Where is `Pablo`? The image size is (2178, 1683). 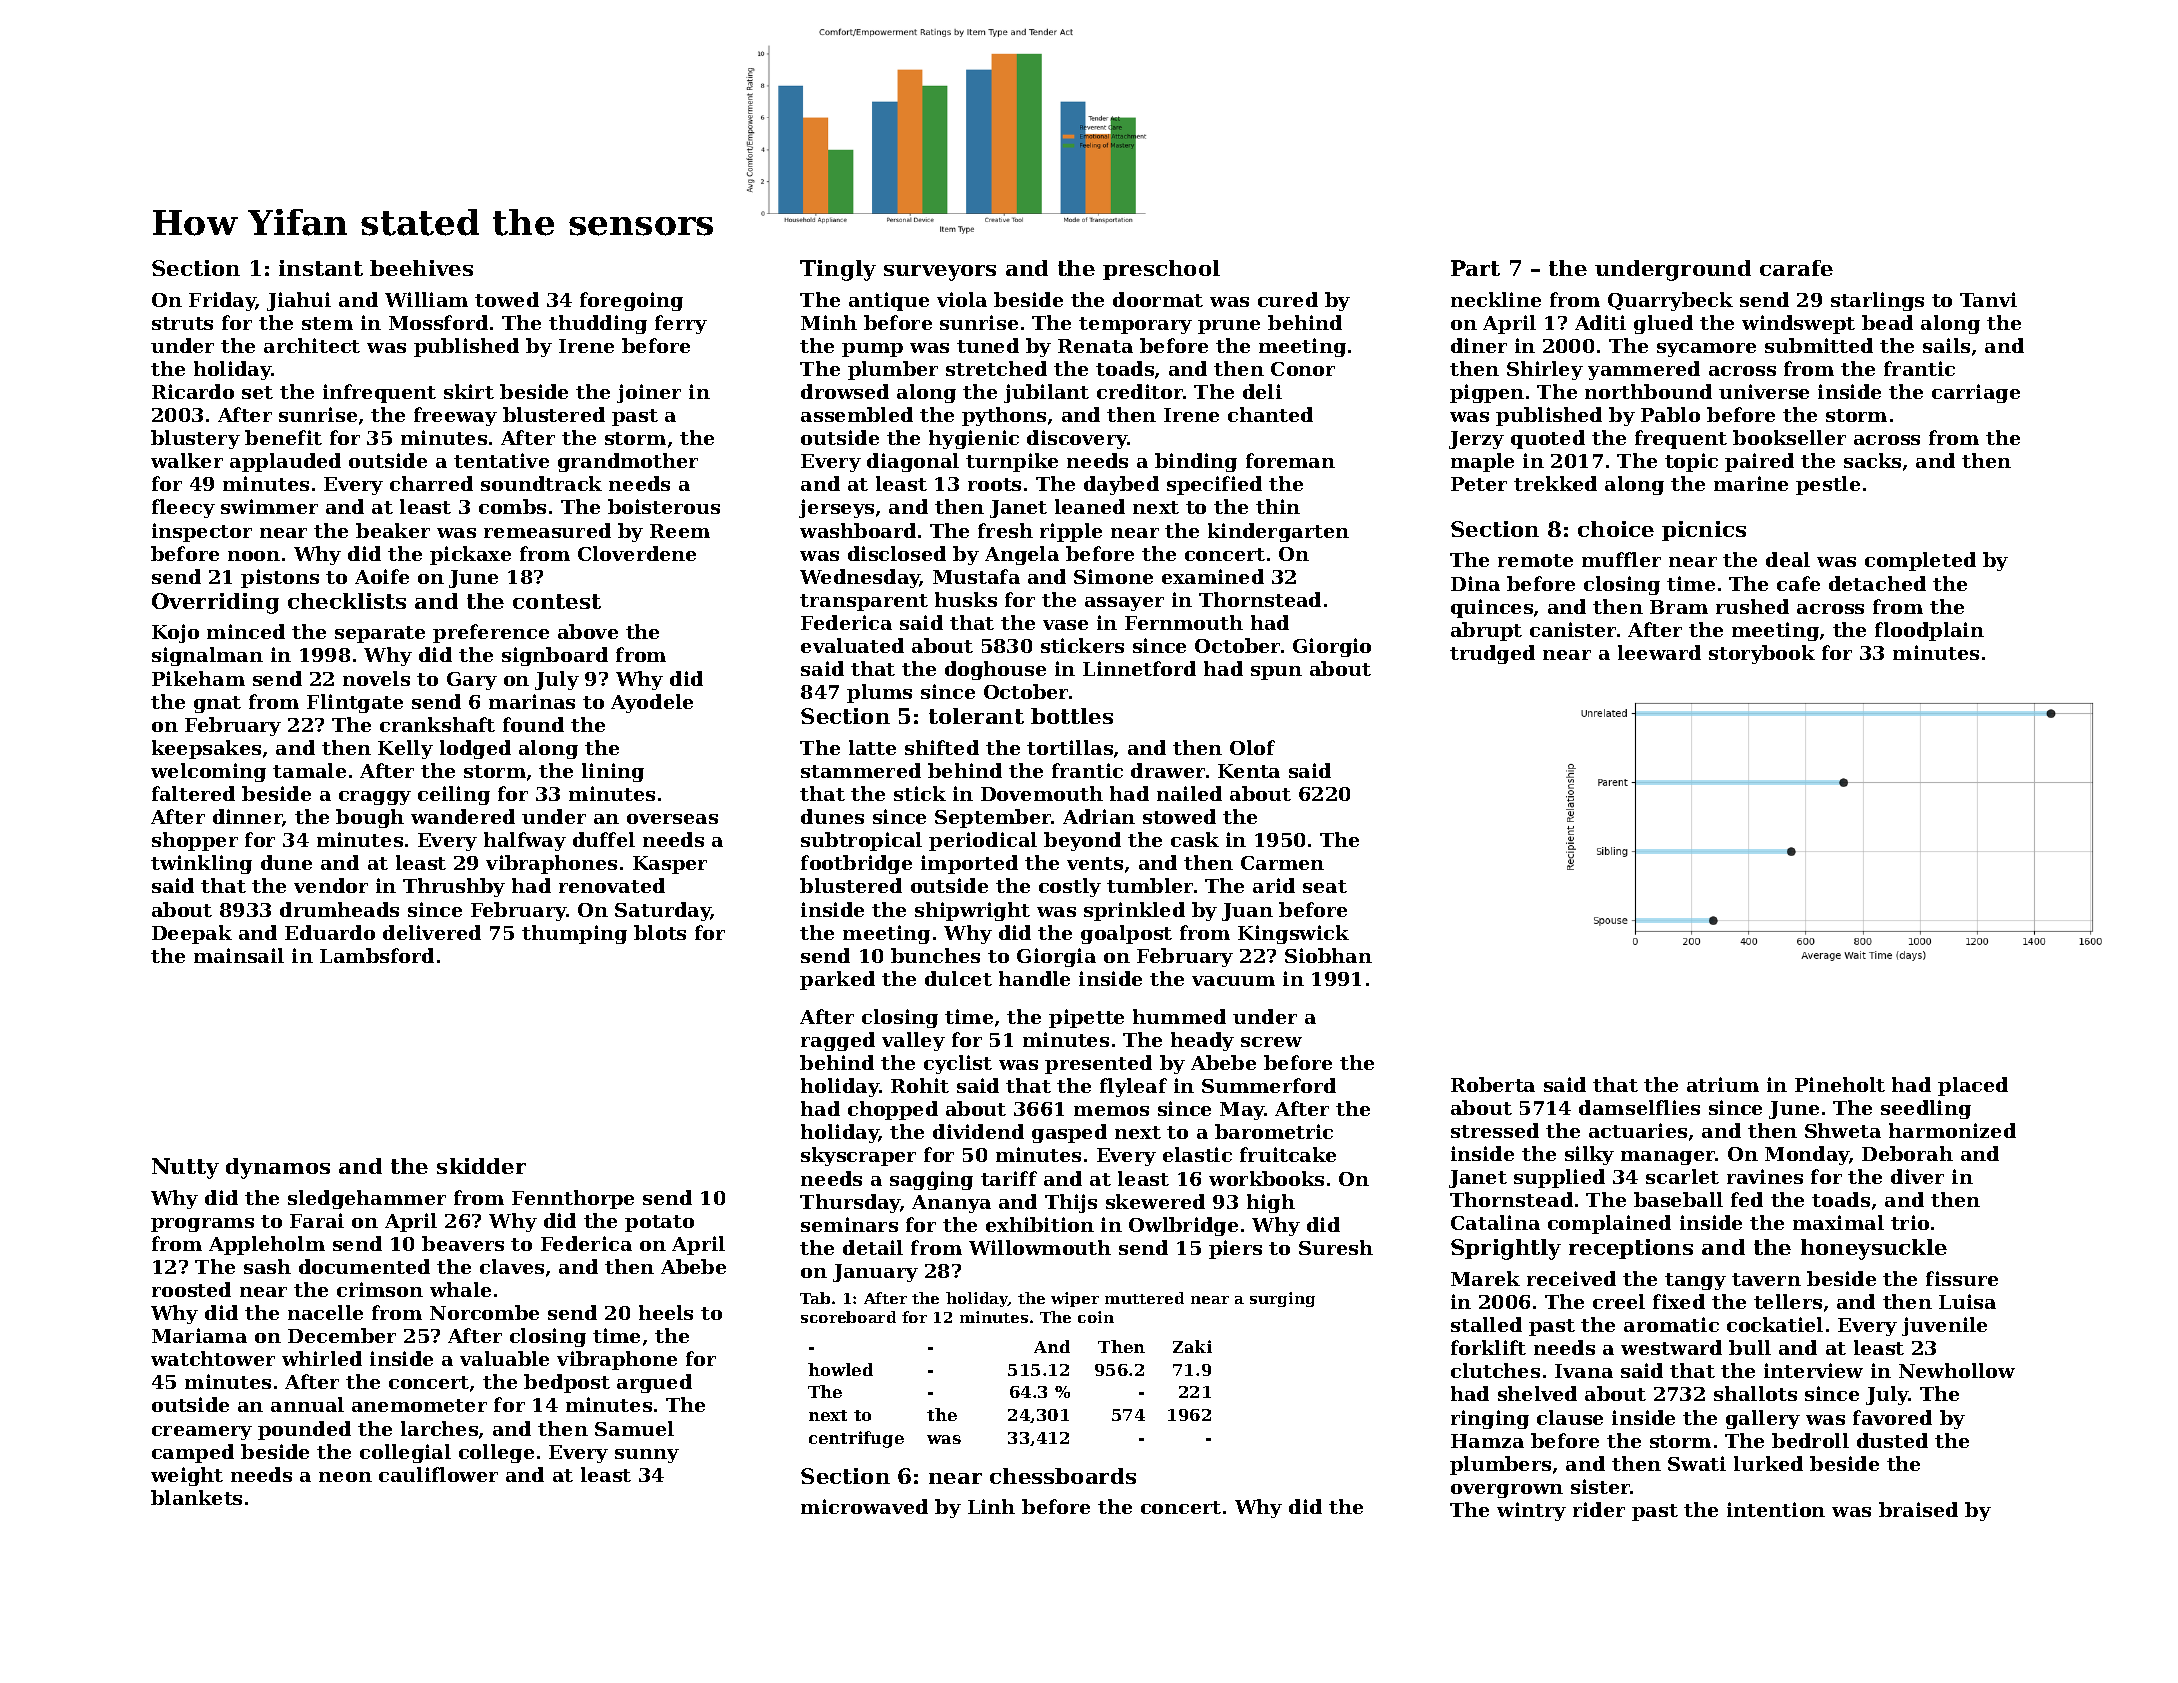 Pablo is located at coordinates (1670, 414).
